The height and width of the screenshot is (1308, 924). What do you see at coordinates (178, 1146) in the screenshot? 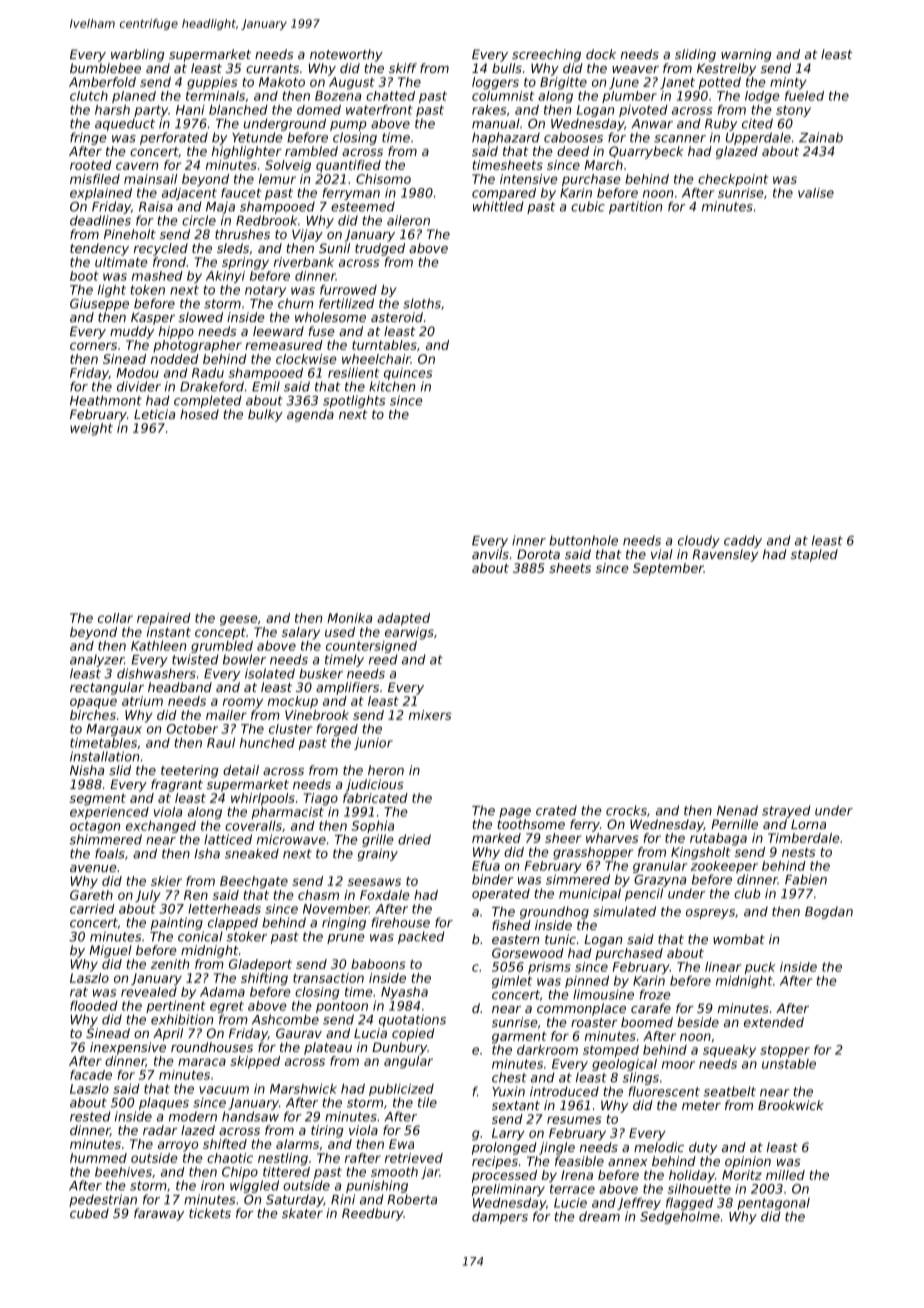
I see `arroyo` at bounding box center [178, 1146].
